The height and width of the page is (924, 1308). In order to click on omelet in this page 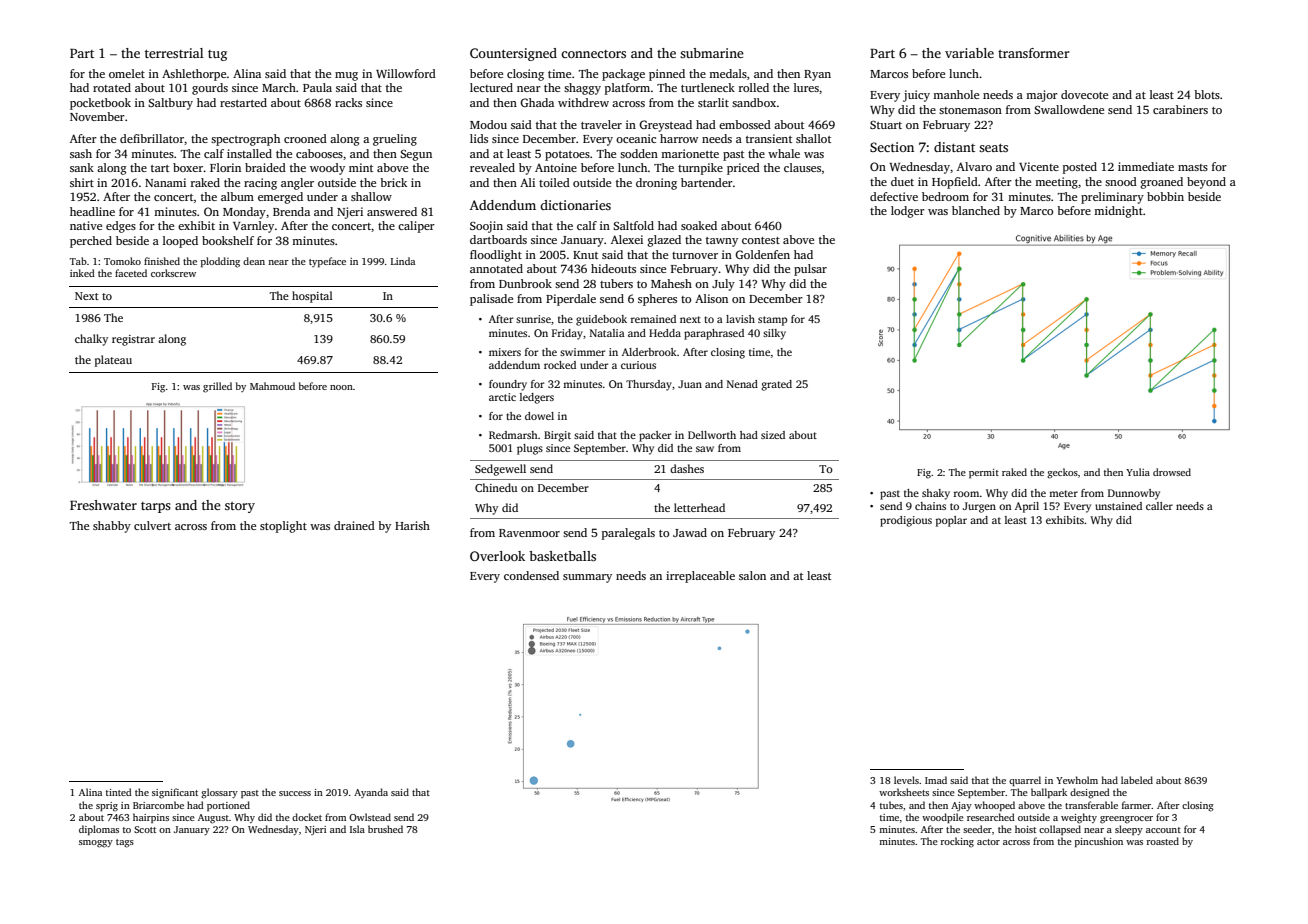, I will do `click(127, 73)`.
